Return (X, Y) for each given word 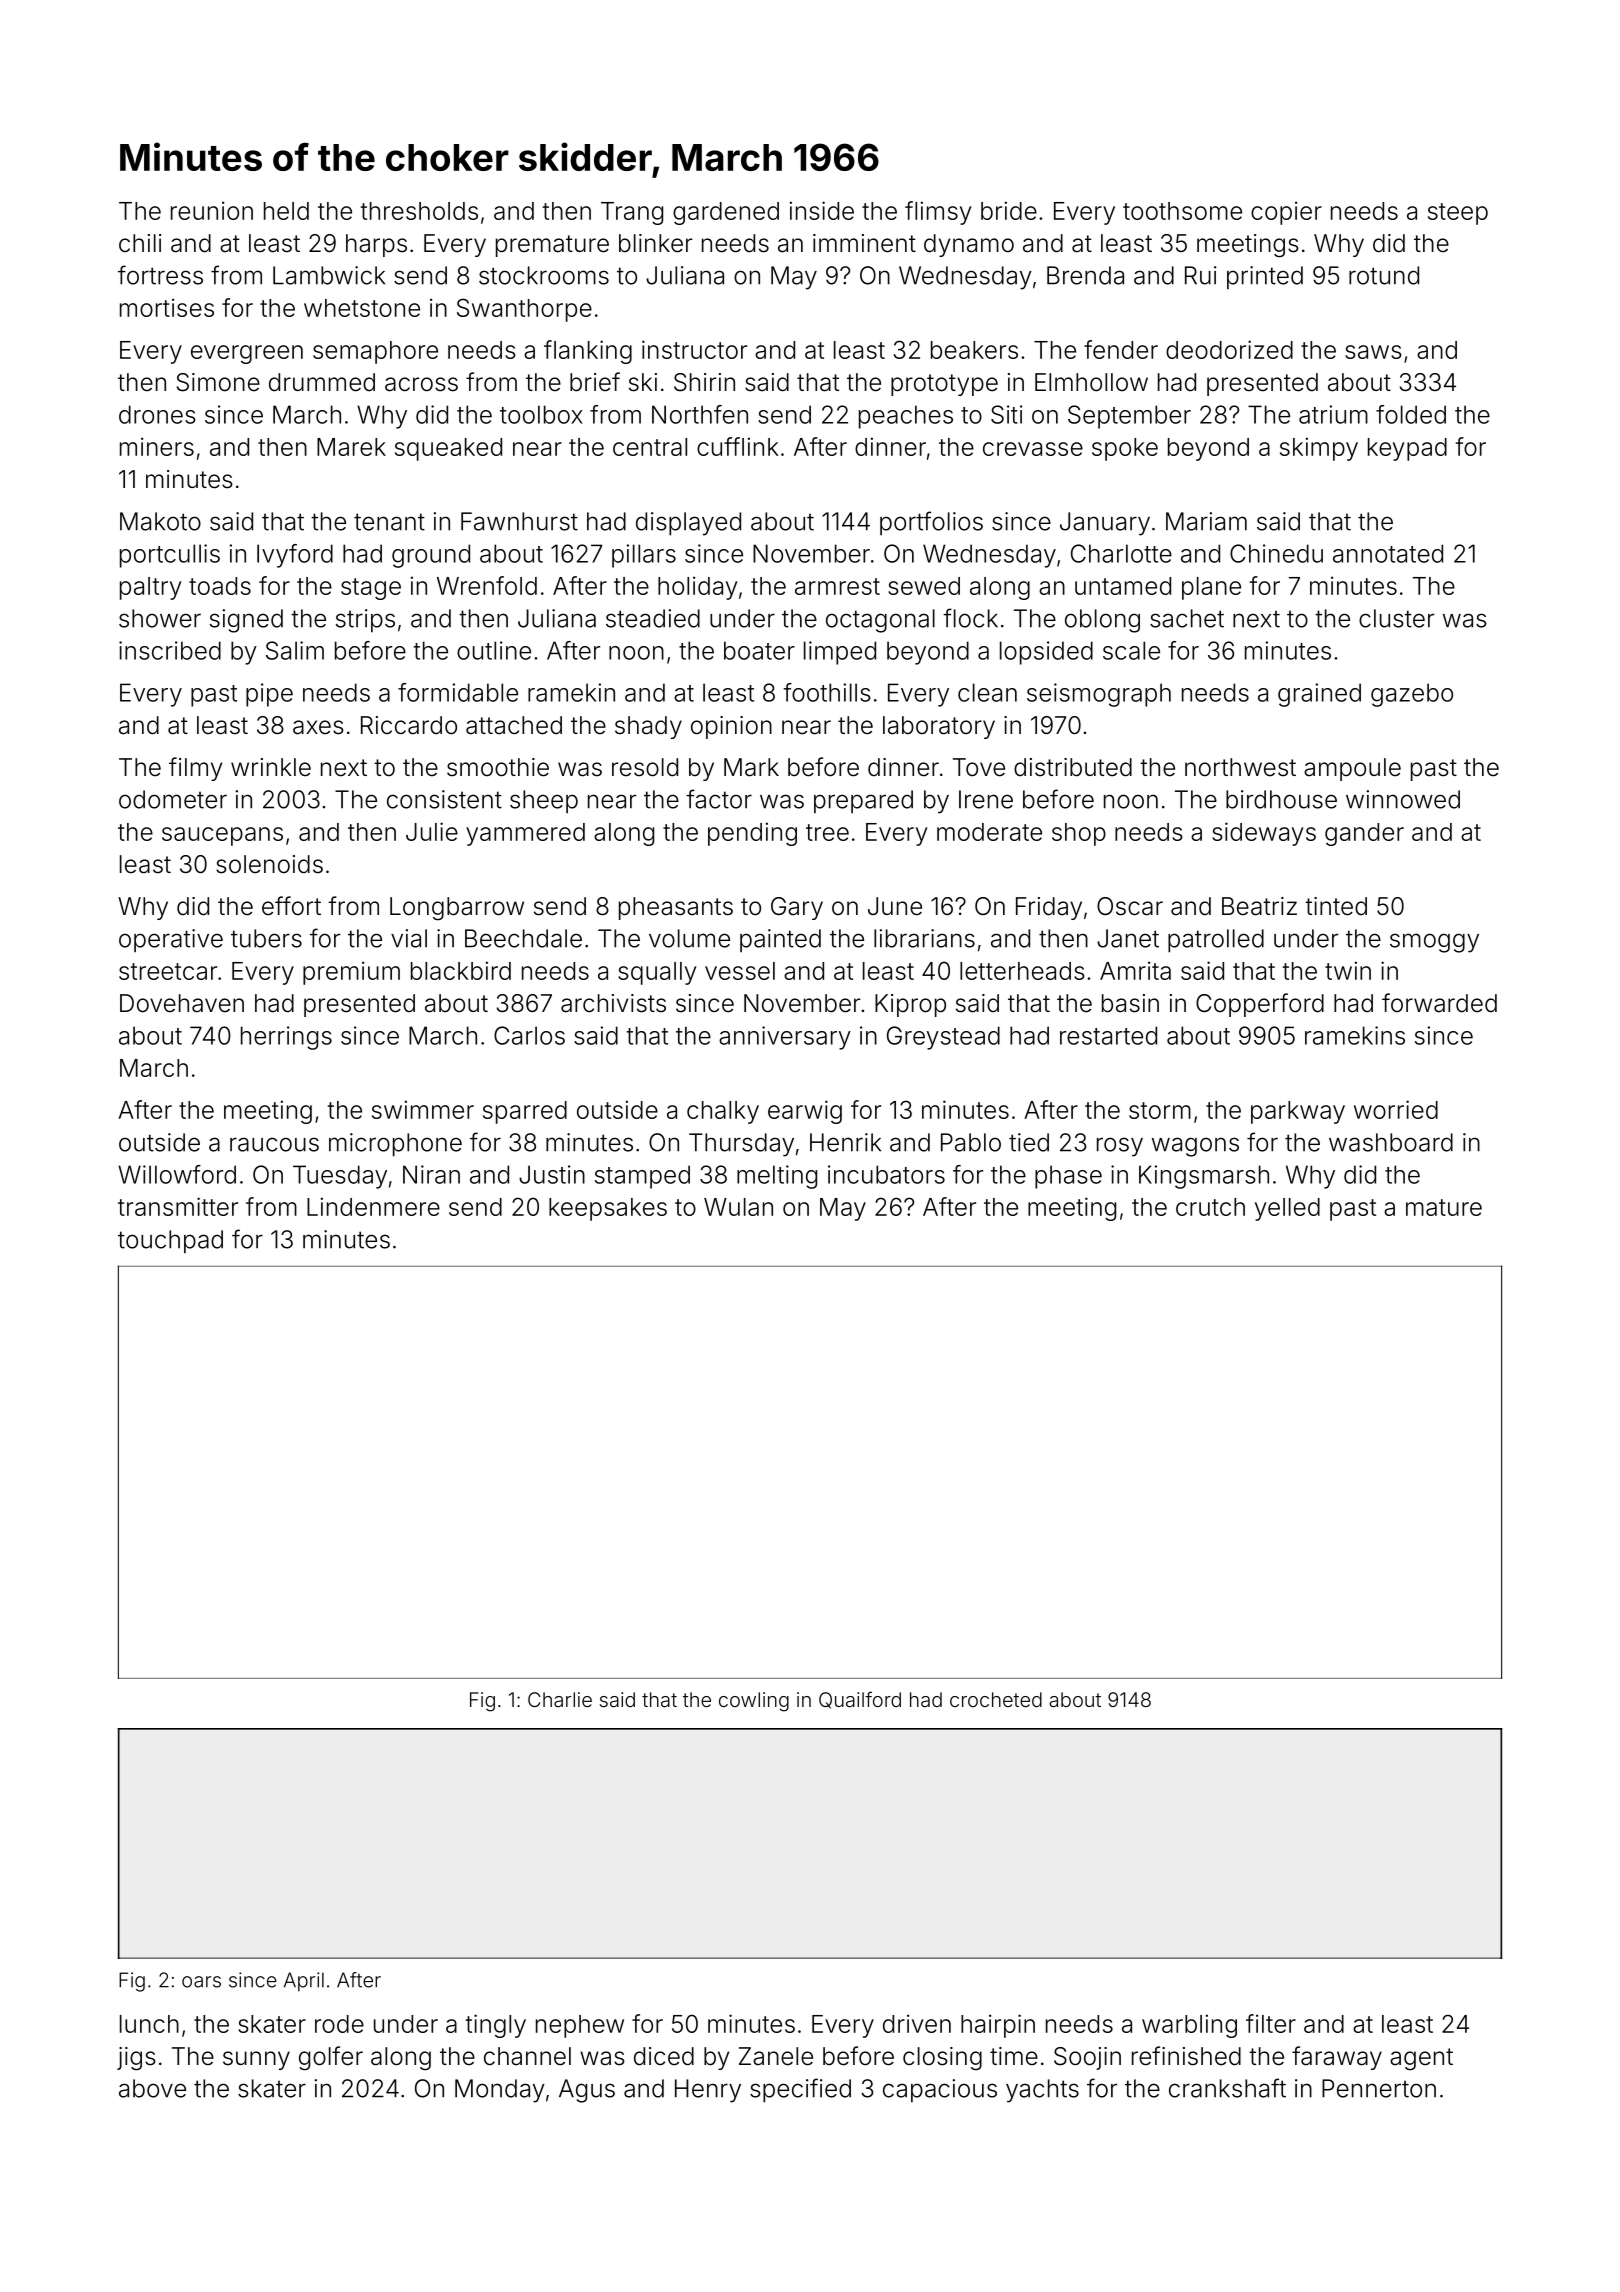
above (152, 2088)
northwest (1240, 767)
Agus (587, 2091)
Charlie (560, 1699)
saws (1373, 352)
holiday (698, 588)
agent (1421, 2059)
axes (318, 727)
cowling (754, 1702)
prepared (863, 801)
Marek (351, 447)
